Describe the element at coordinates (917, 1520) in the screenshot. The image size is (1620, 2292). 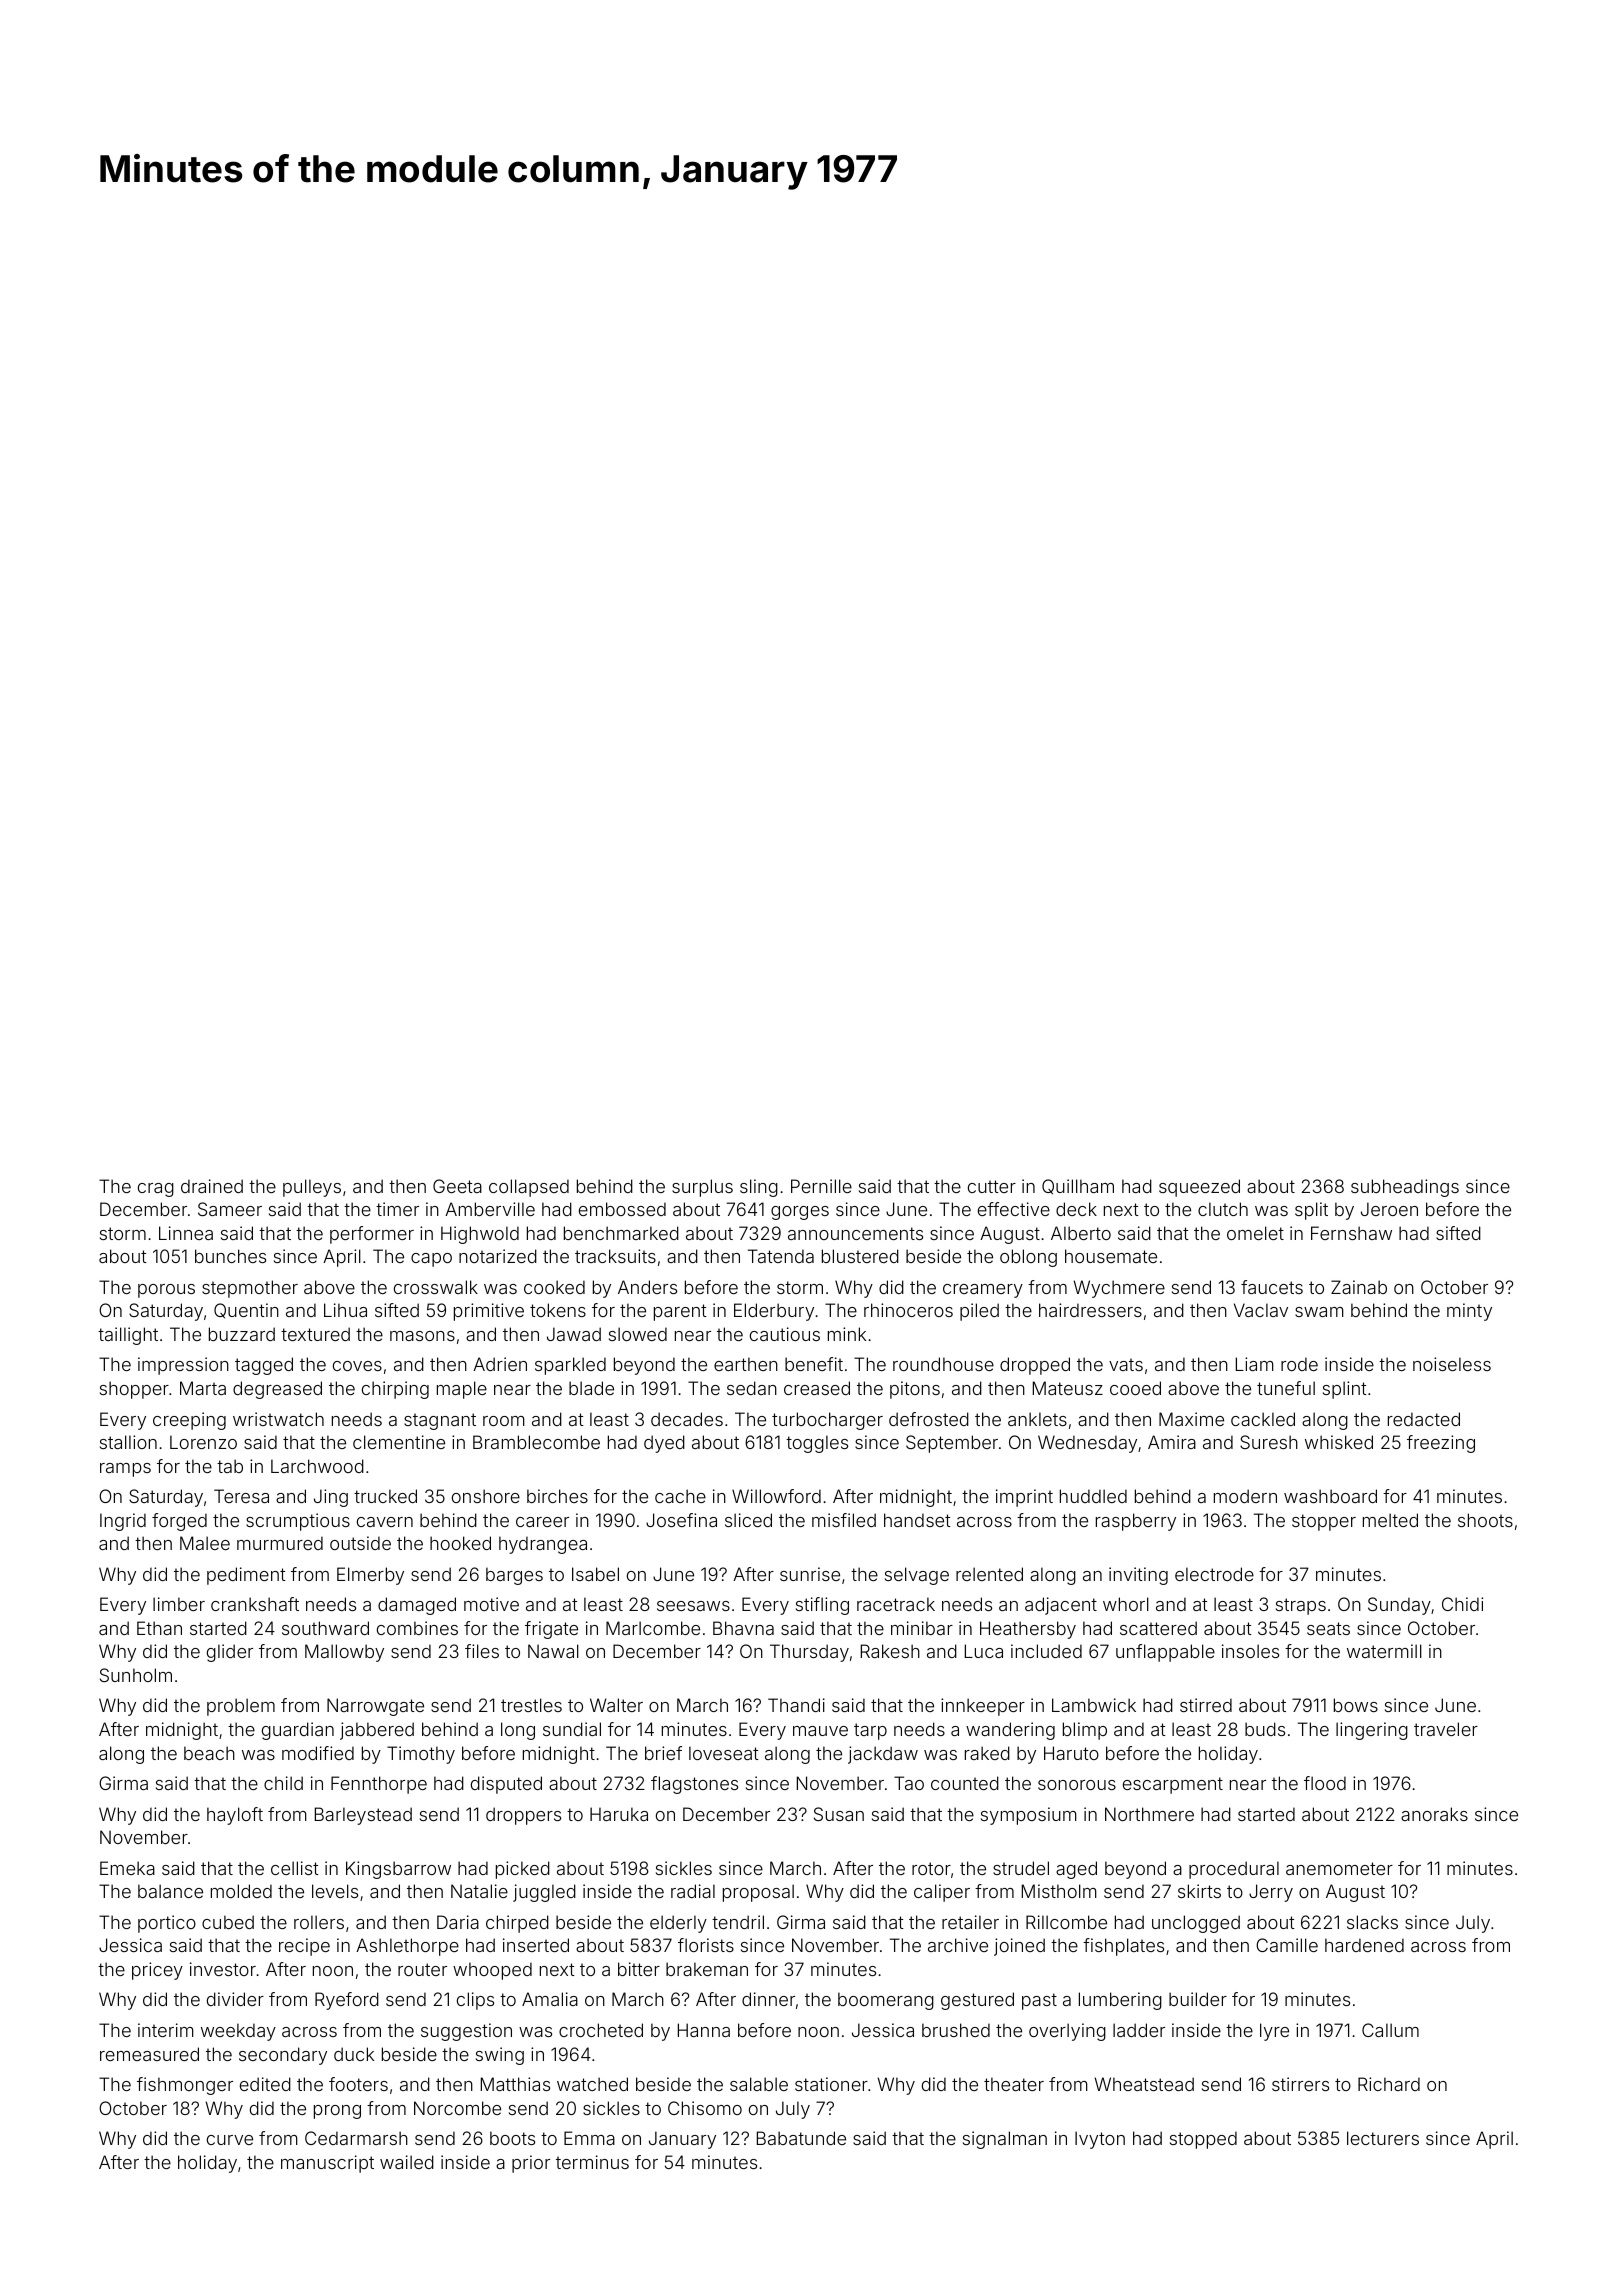
I see `handset` at that location.
